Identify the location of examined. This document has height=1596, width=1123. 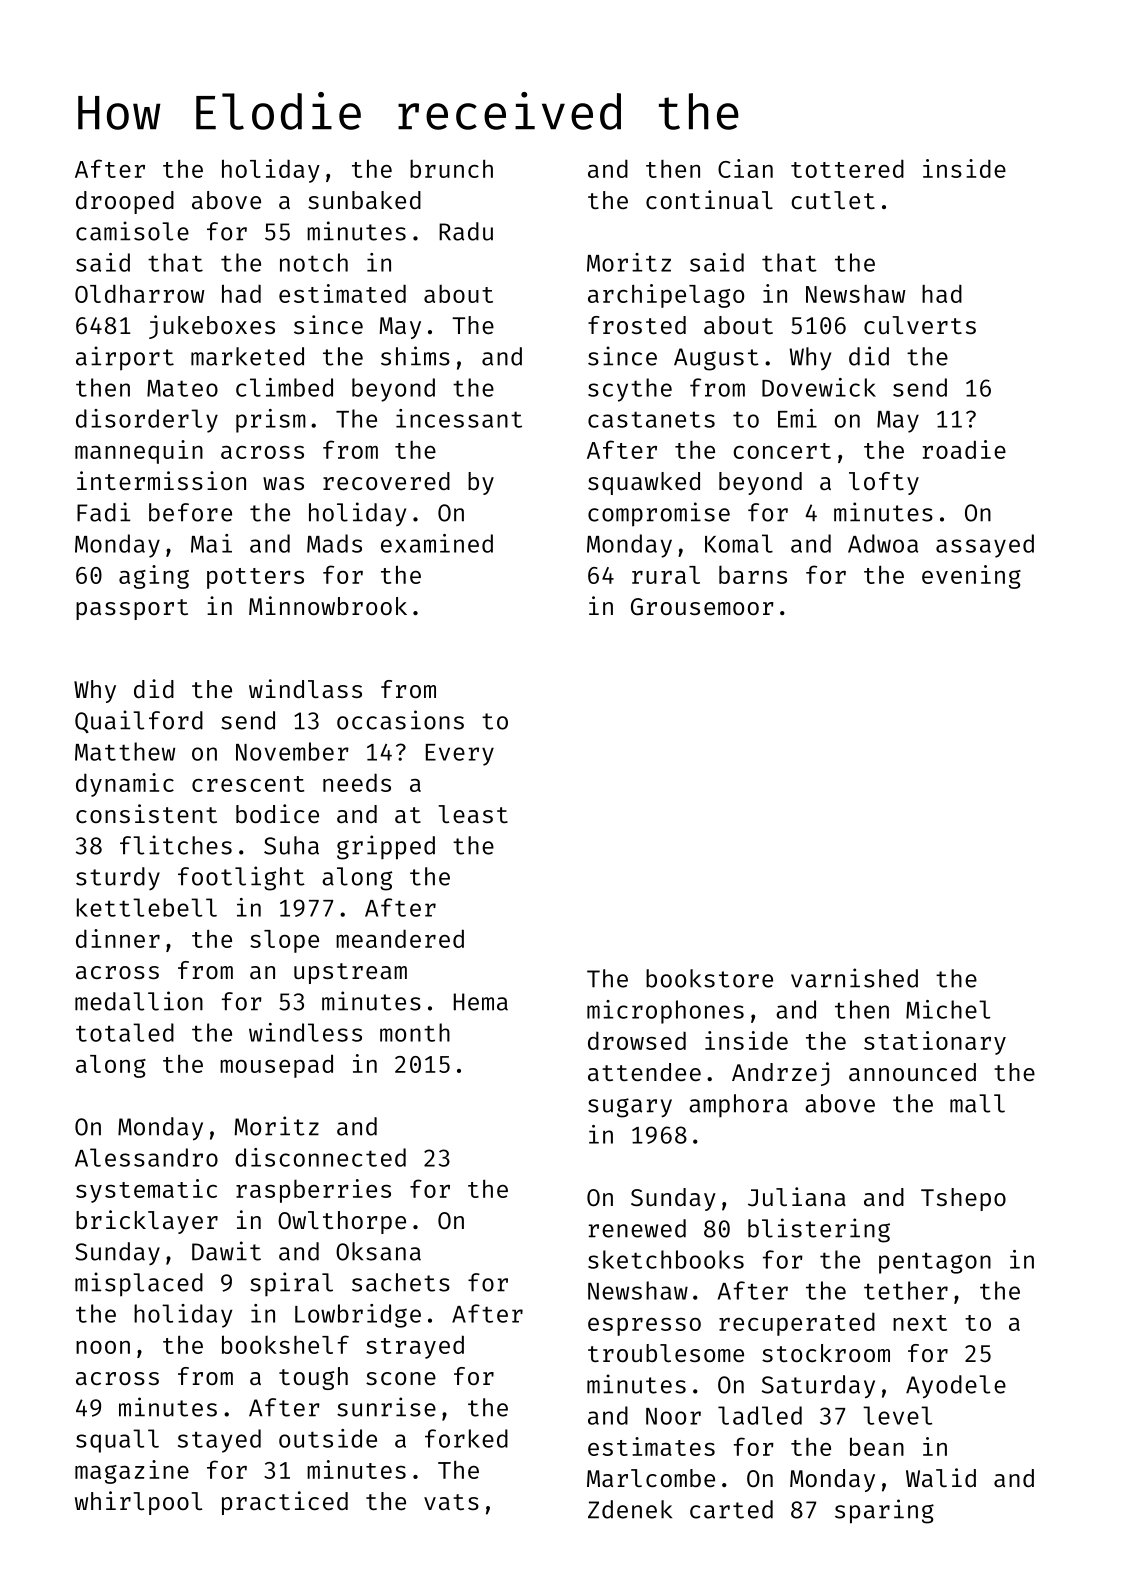
(437, 543).
